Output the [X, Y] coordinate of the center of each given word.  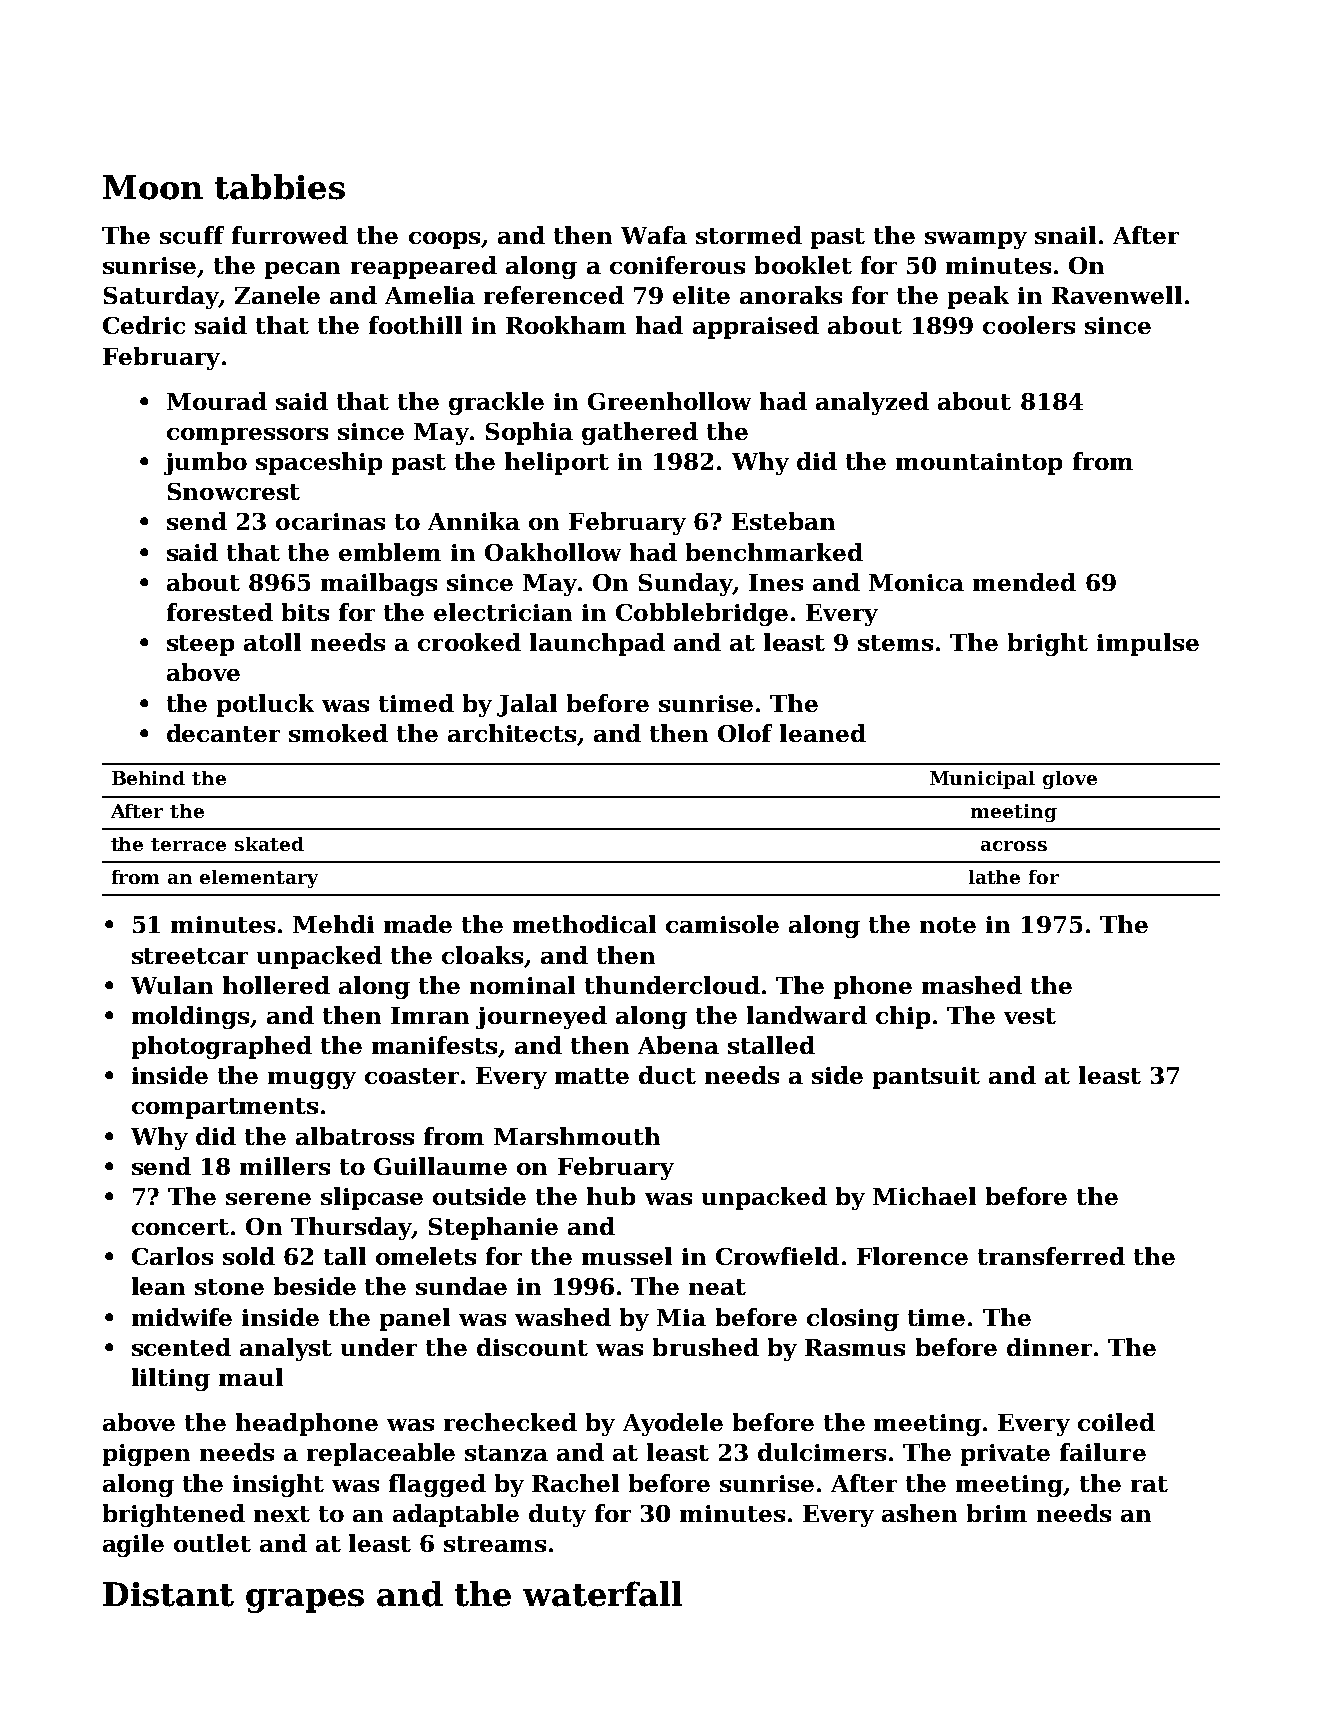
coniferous [677, 265]
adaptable [456, 1515]
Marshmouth [577, 1136]
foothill [415, 325]
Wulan [172, 985]
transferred [1051, 1256]
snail [1065, 235]
